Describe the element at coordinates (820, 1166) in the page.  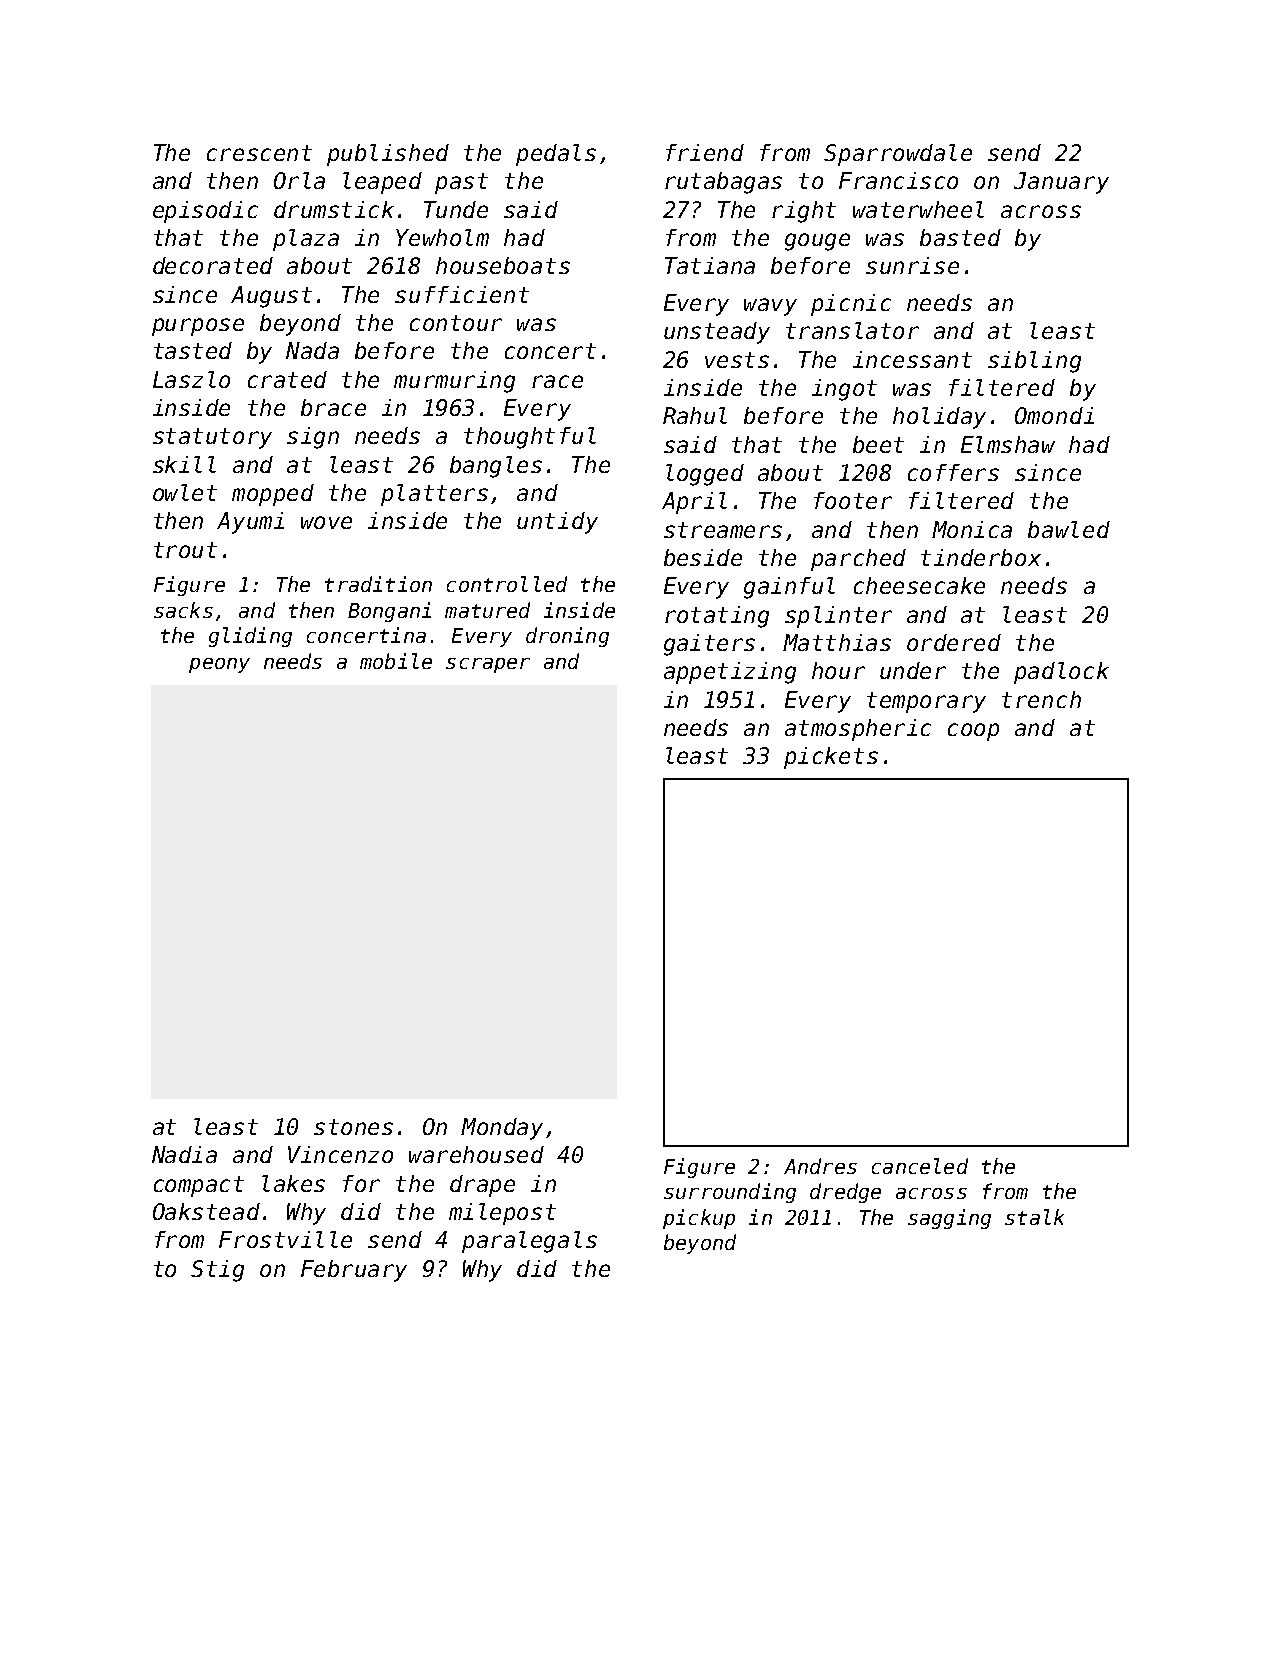
I see `Andres` at that location.
